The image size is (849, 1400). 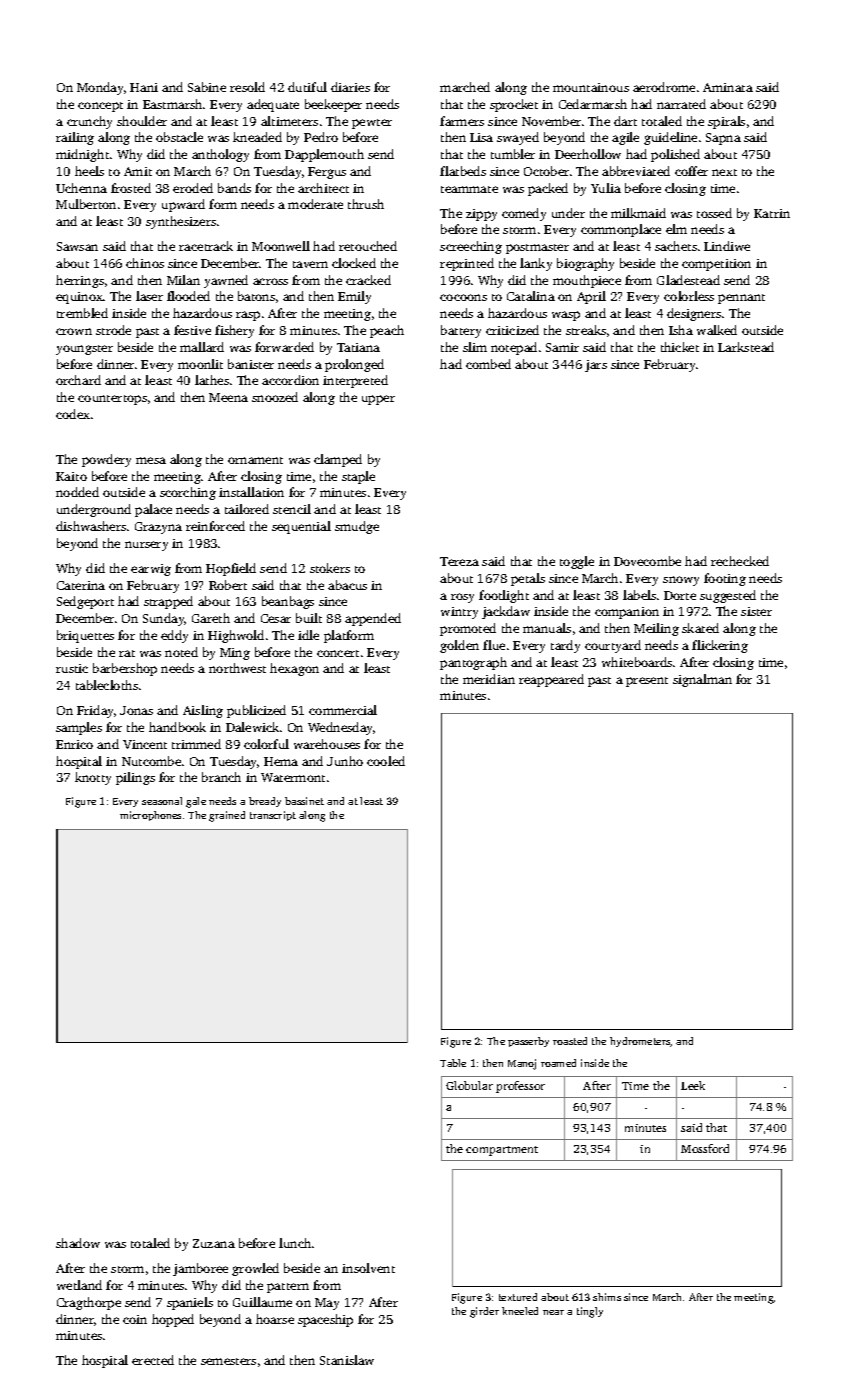 I want to click on knotty, so click(x=93, y=778).
